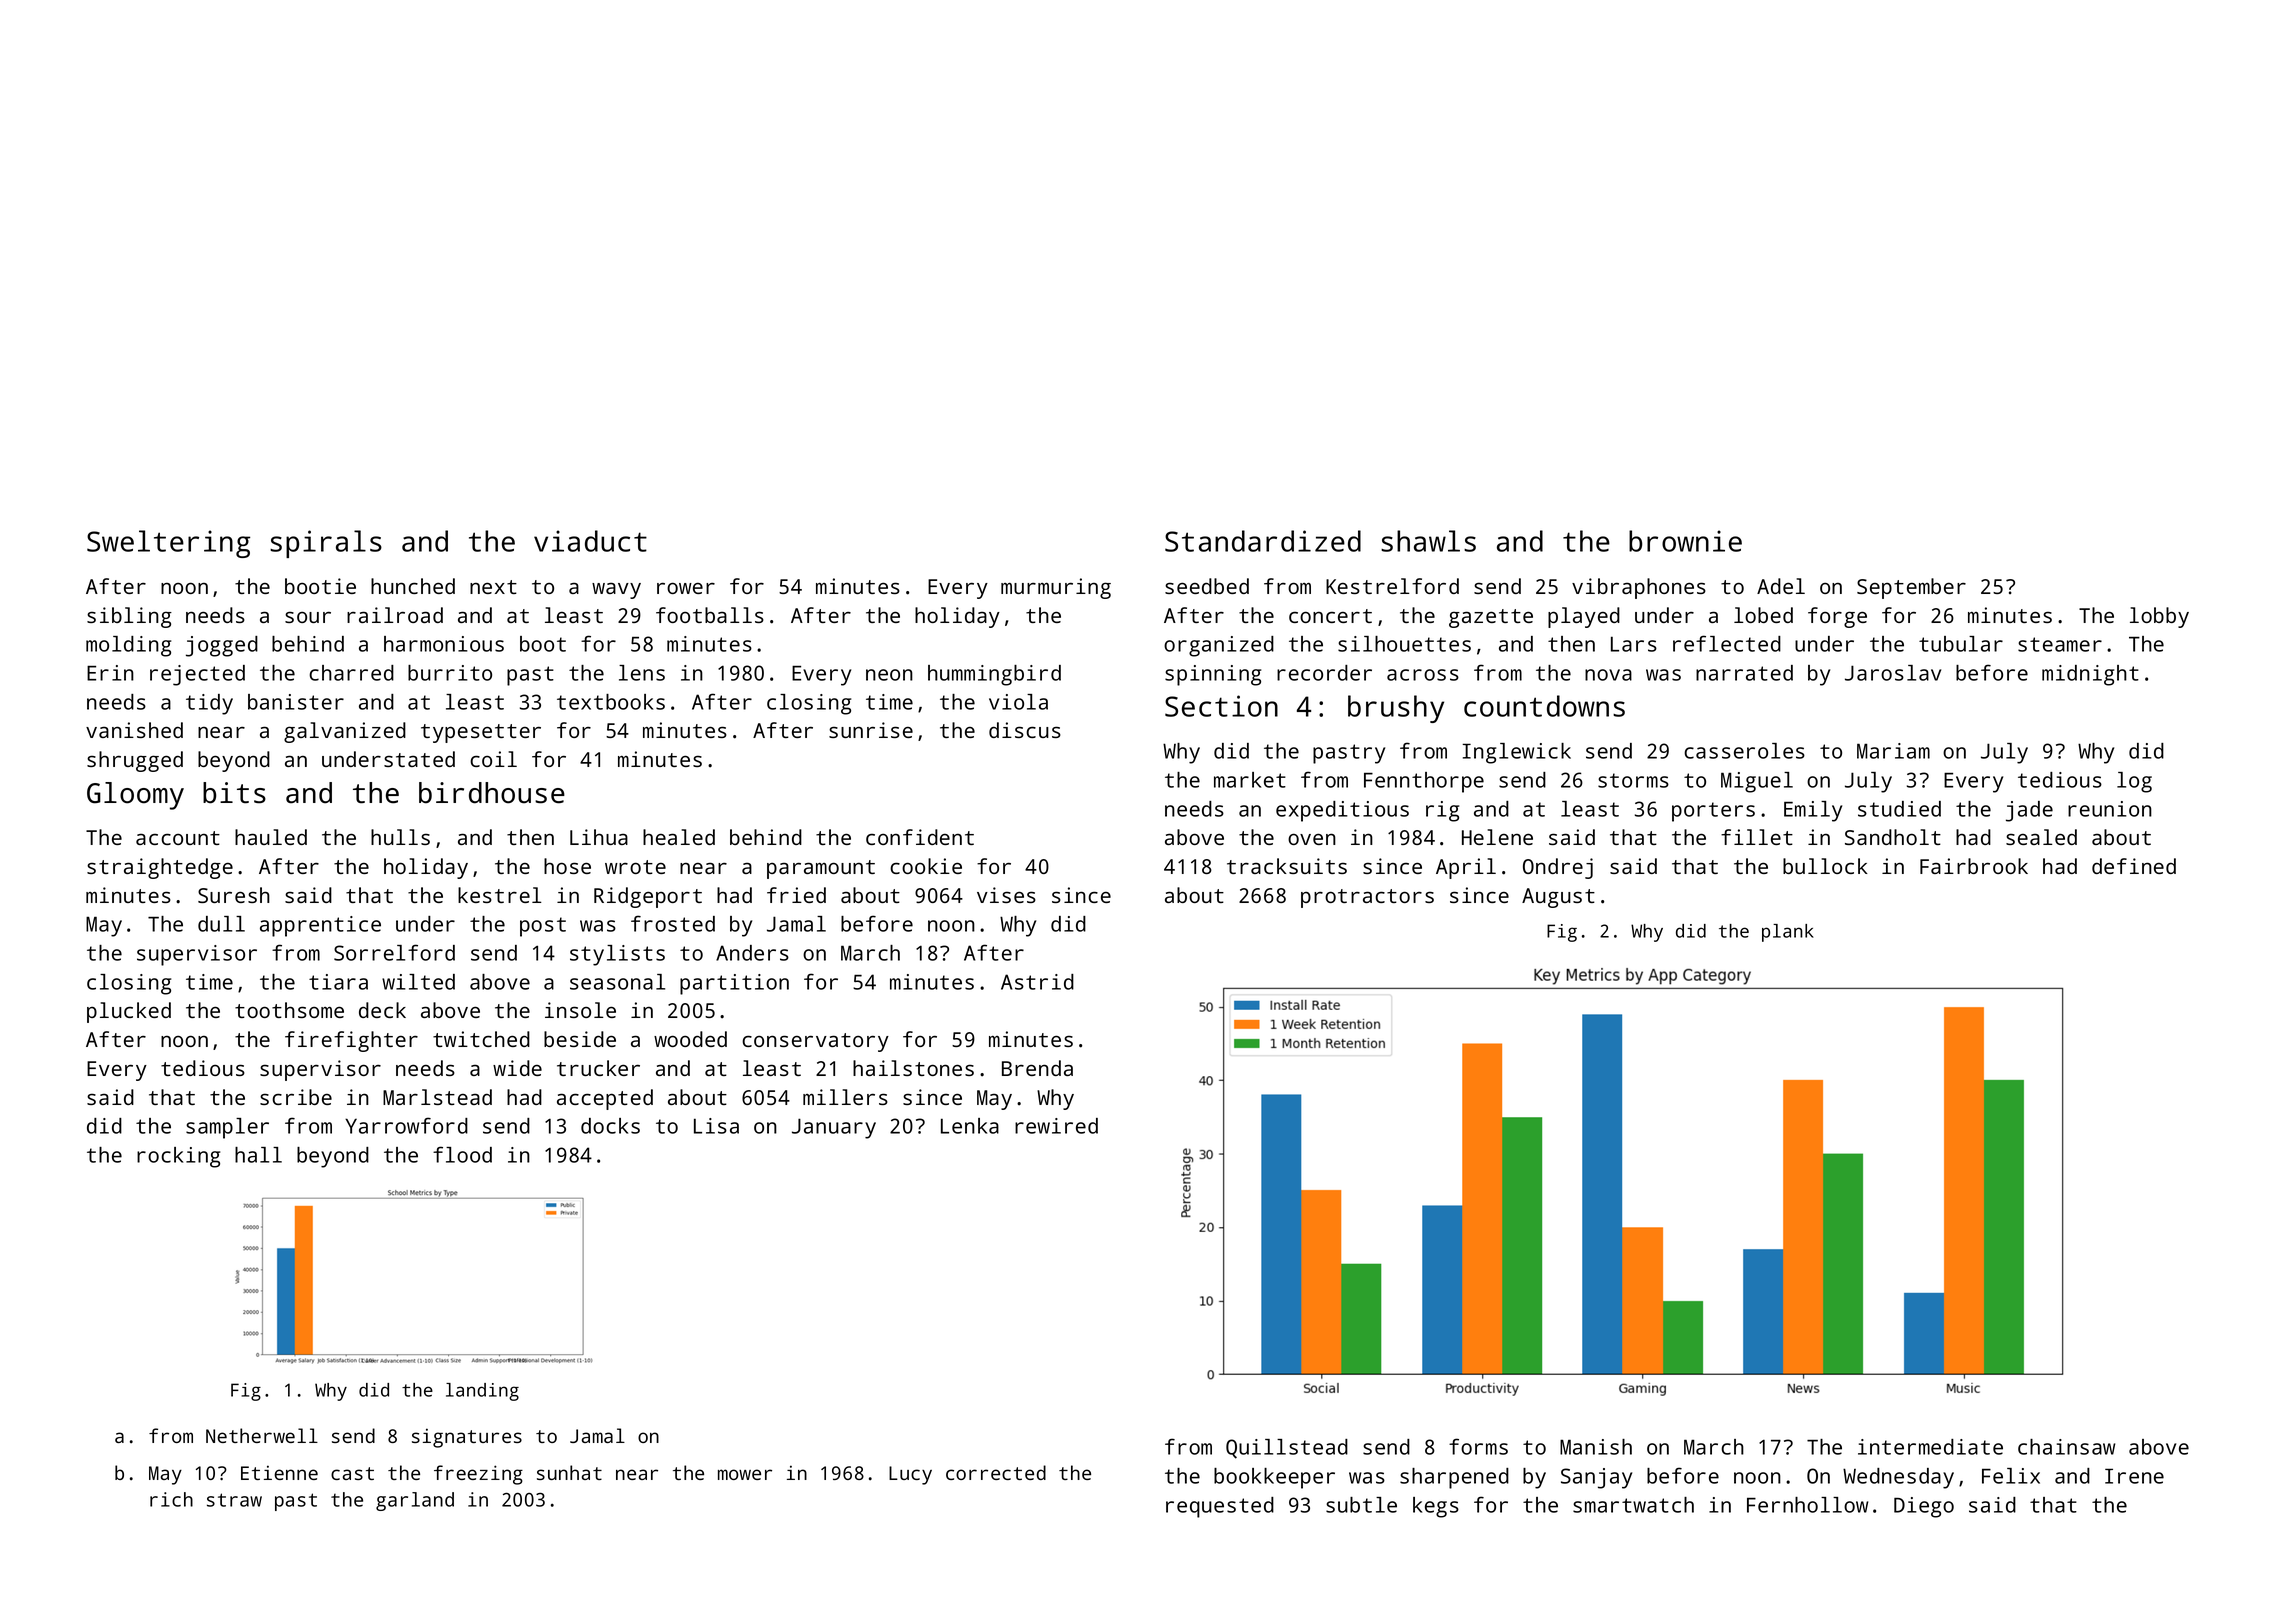 The width and height of the page is (2282, 1614). Describe the element at coordinates (415, 1501) in the page. I see `garland` at that location.
